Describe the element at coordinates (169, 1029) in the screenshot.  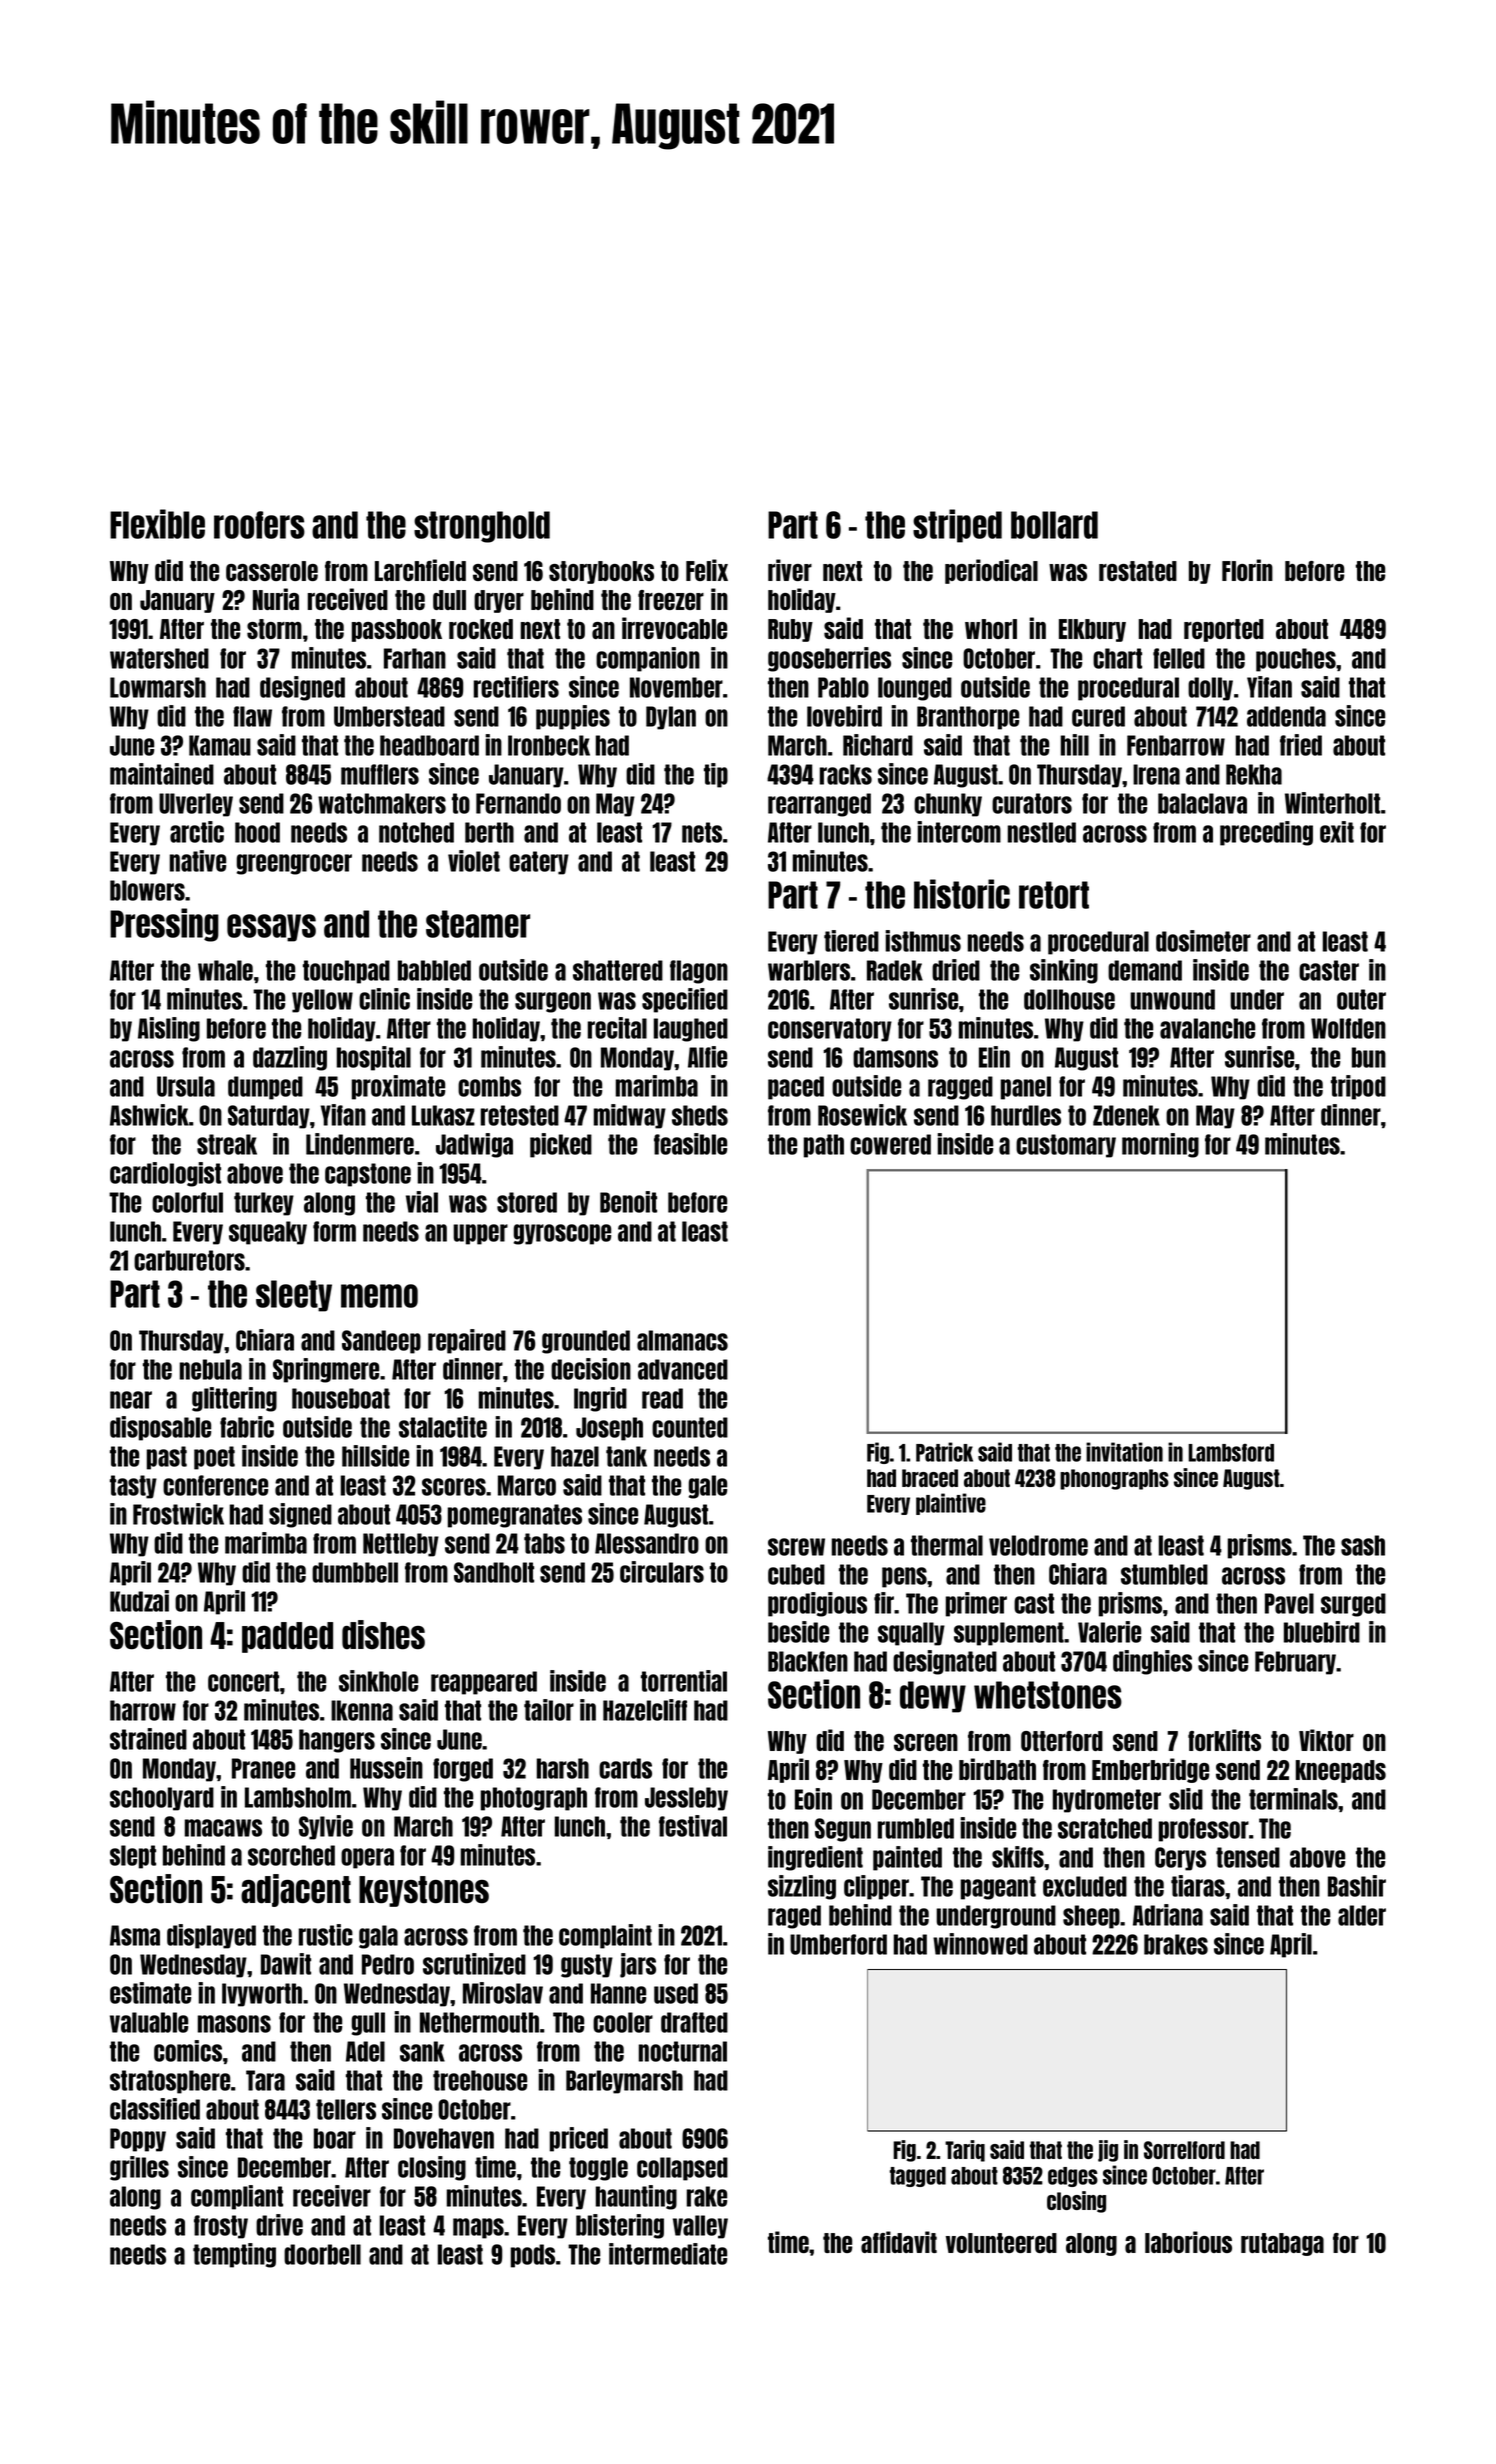
I see `Aisling` at that location.
